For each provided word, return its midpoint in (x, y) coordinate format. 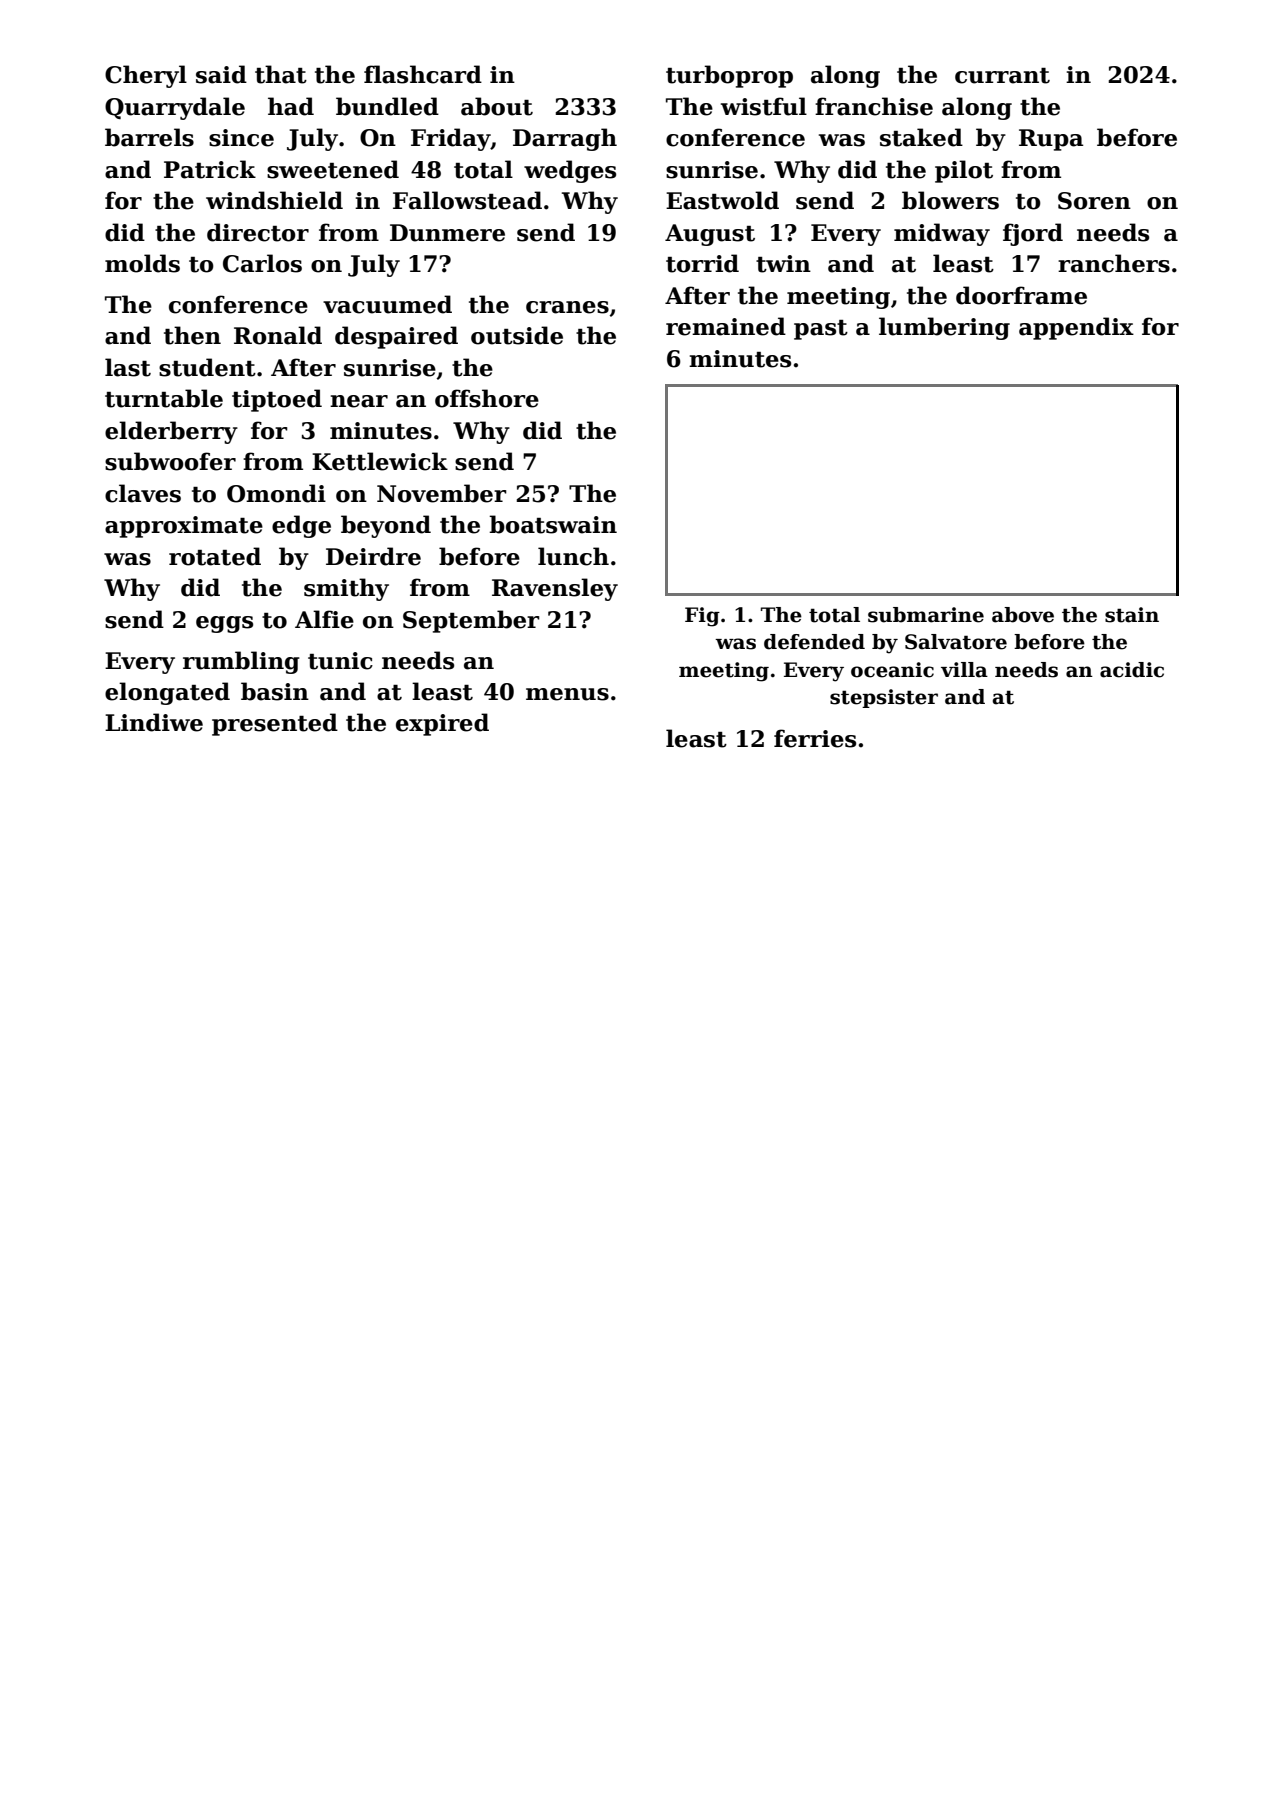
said (221, 74)
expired (442, 724)
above (1023, 615)
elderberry (171, 432)
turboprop (729, 76)
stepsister (884, 698)
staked (921, 137)
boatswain (553, 524)
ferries (815, 738)
